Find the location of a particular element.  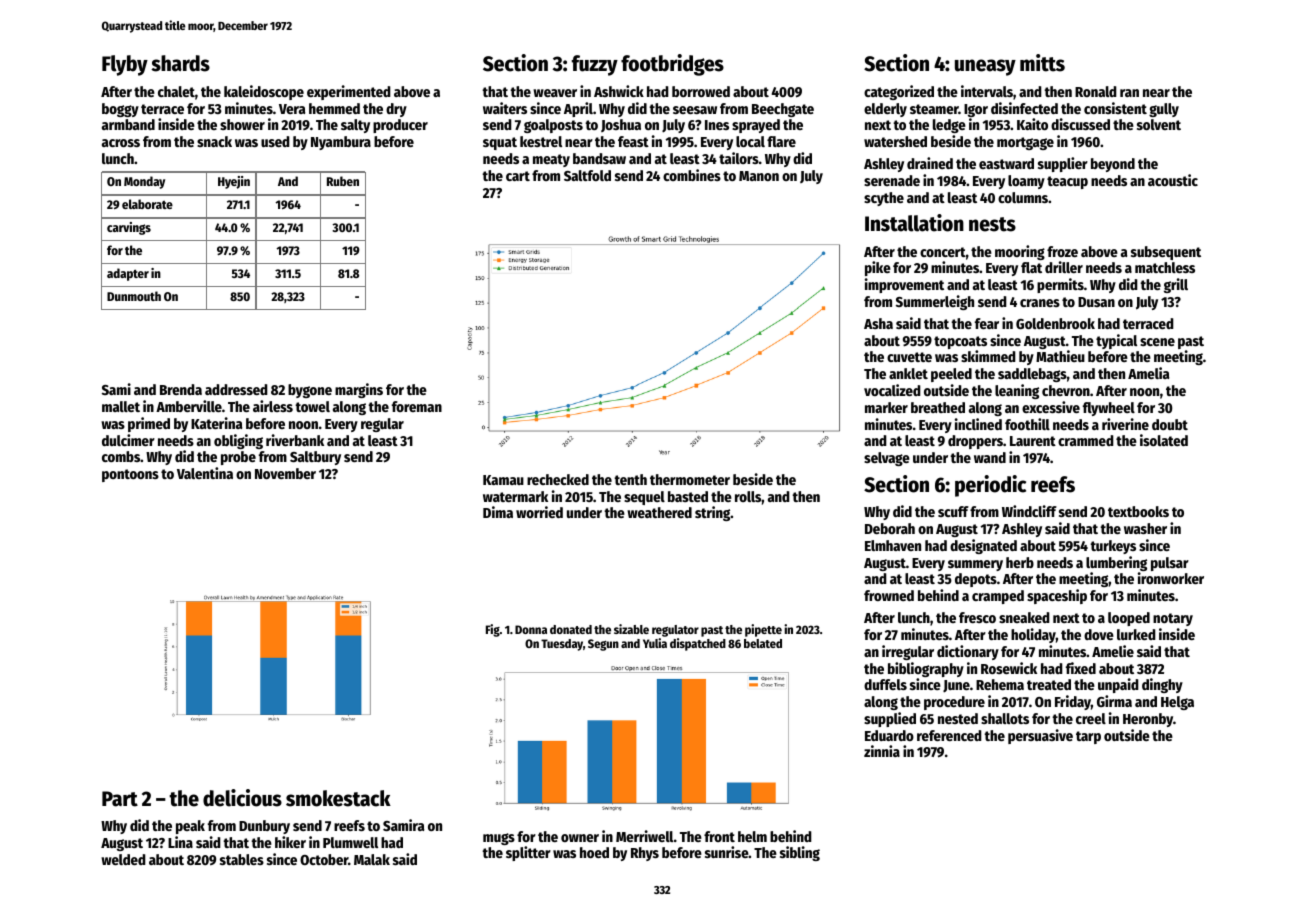

grill is located at coordinates (1176, 285).
